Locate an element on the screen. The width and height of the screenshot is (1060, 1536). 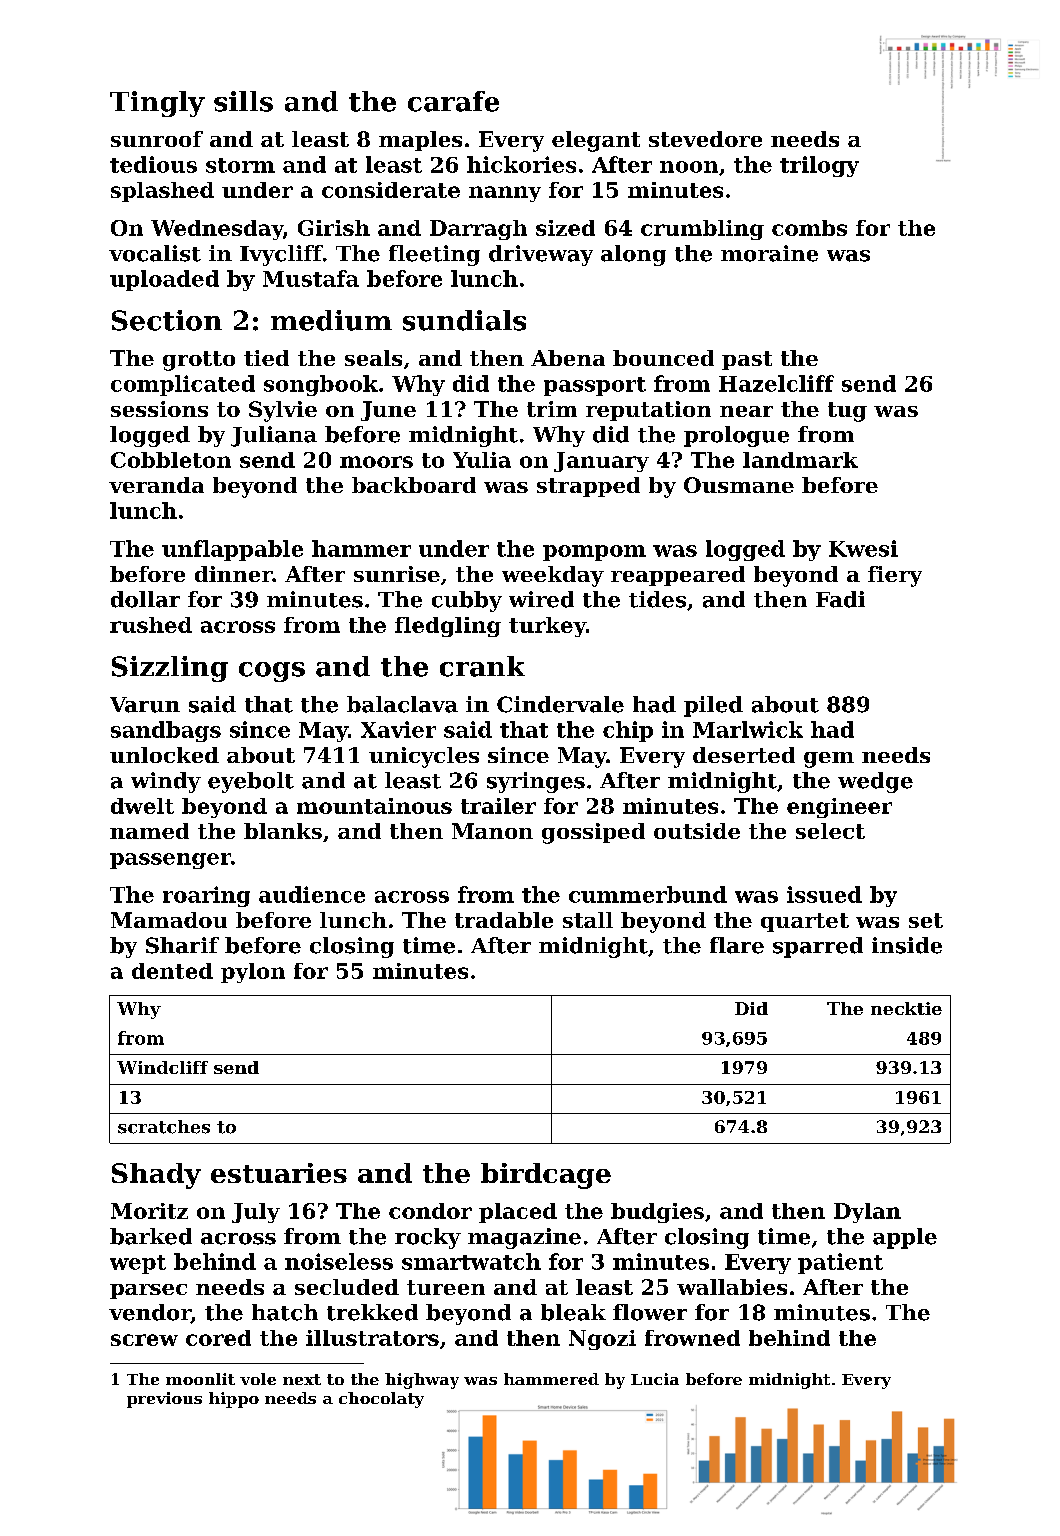
storm is located at coordinates (240, 165).
